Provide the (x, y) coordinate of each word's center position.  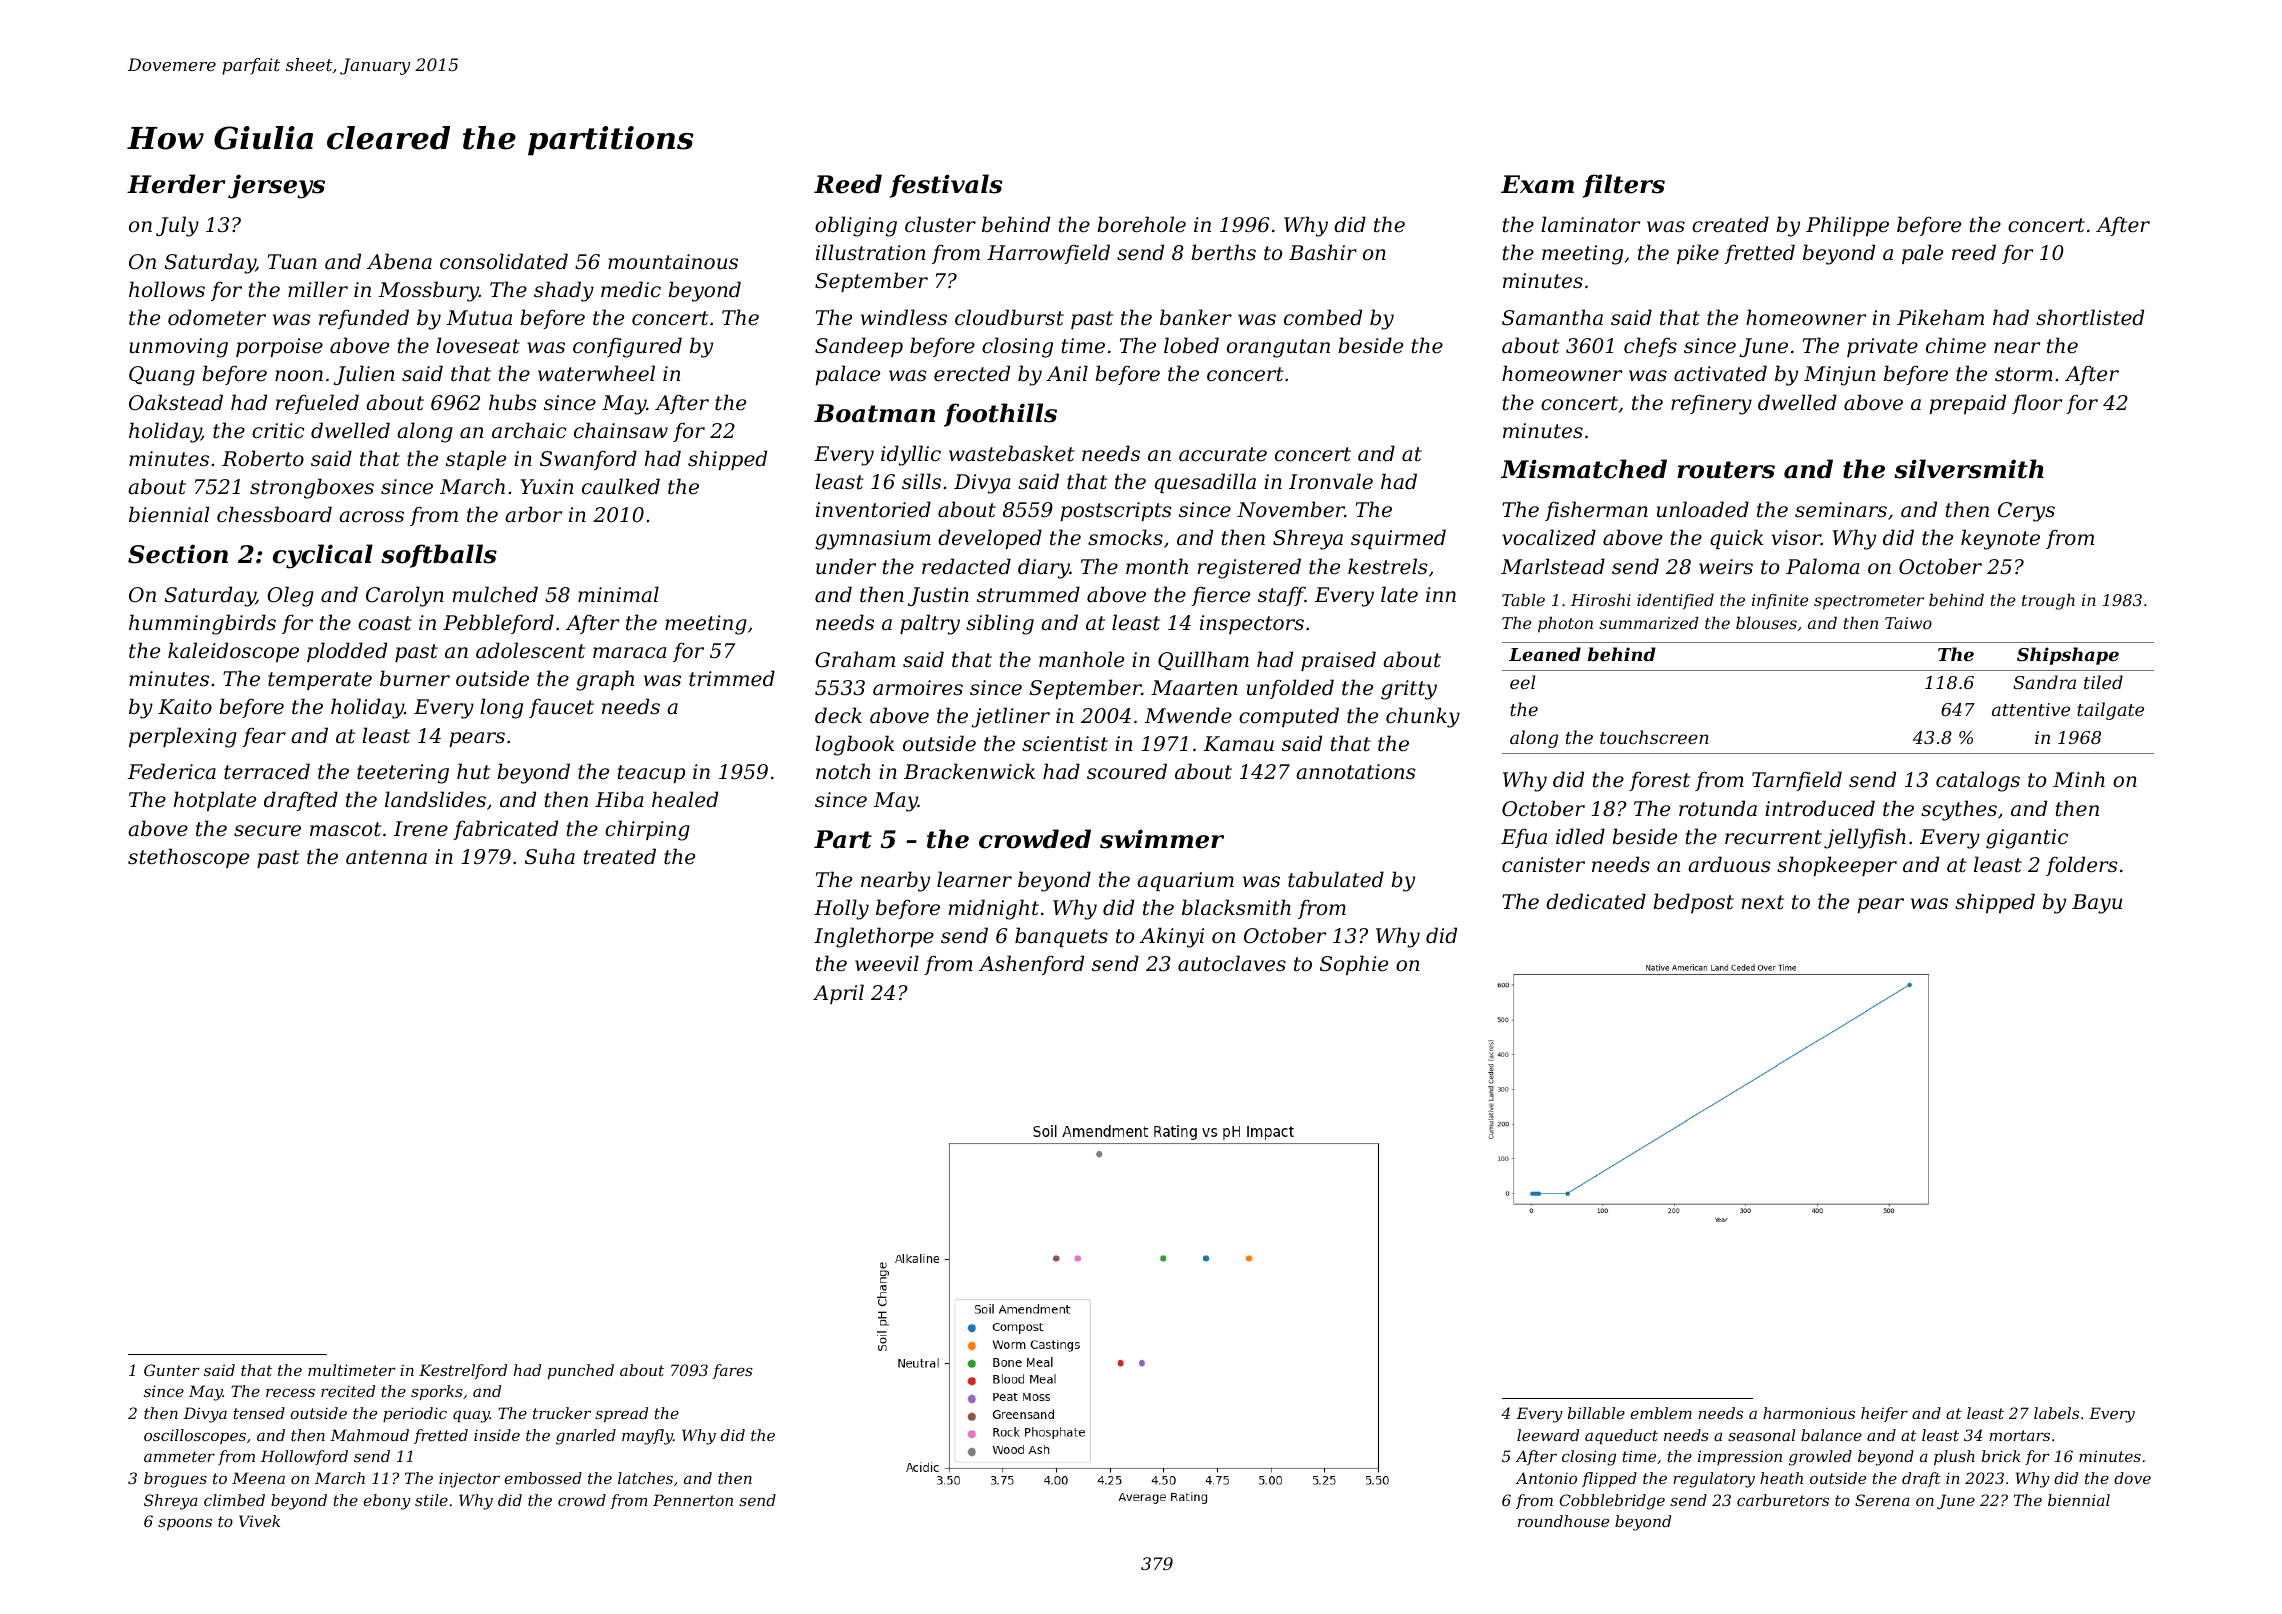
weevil (887, 963)
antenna (386, 857)
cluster (940, 224)
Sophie (1354, 965)
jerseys (276, 186)
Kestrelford (463, 1371)
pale (1922, 254)
